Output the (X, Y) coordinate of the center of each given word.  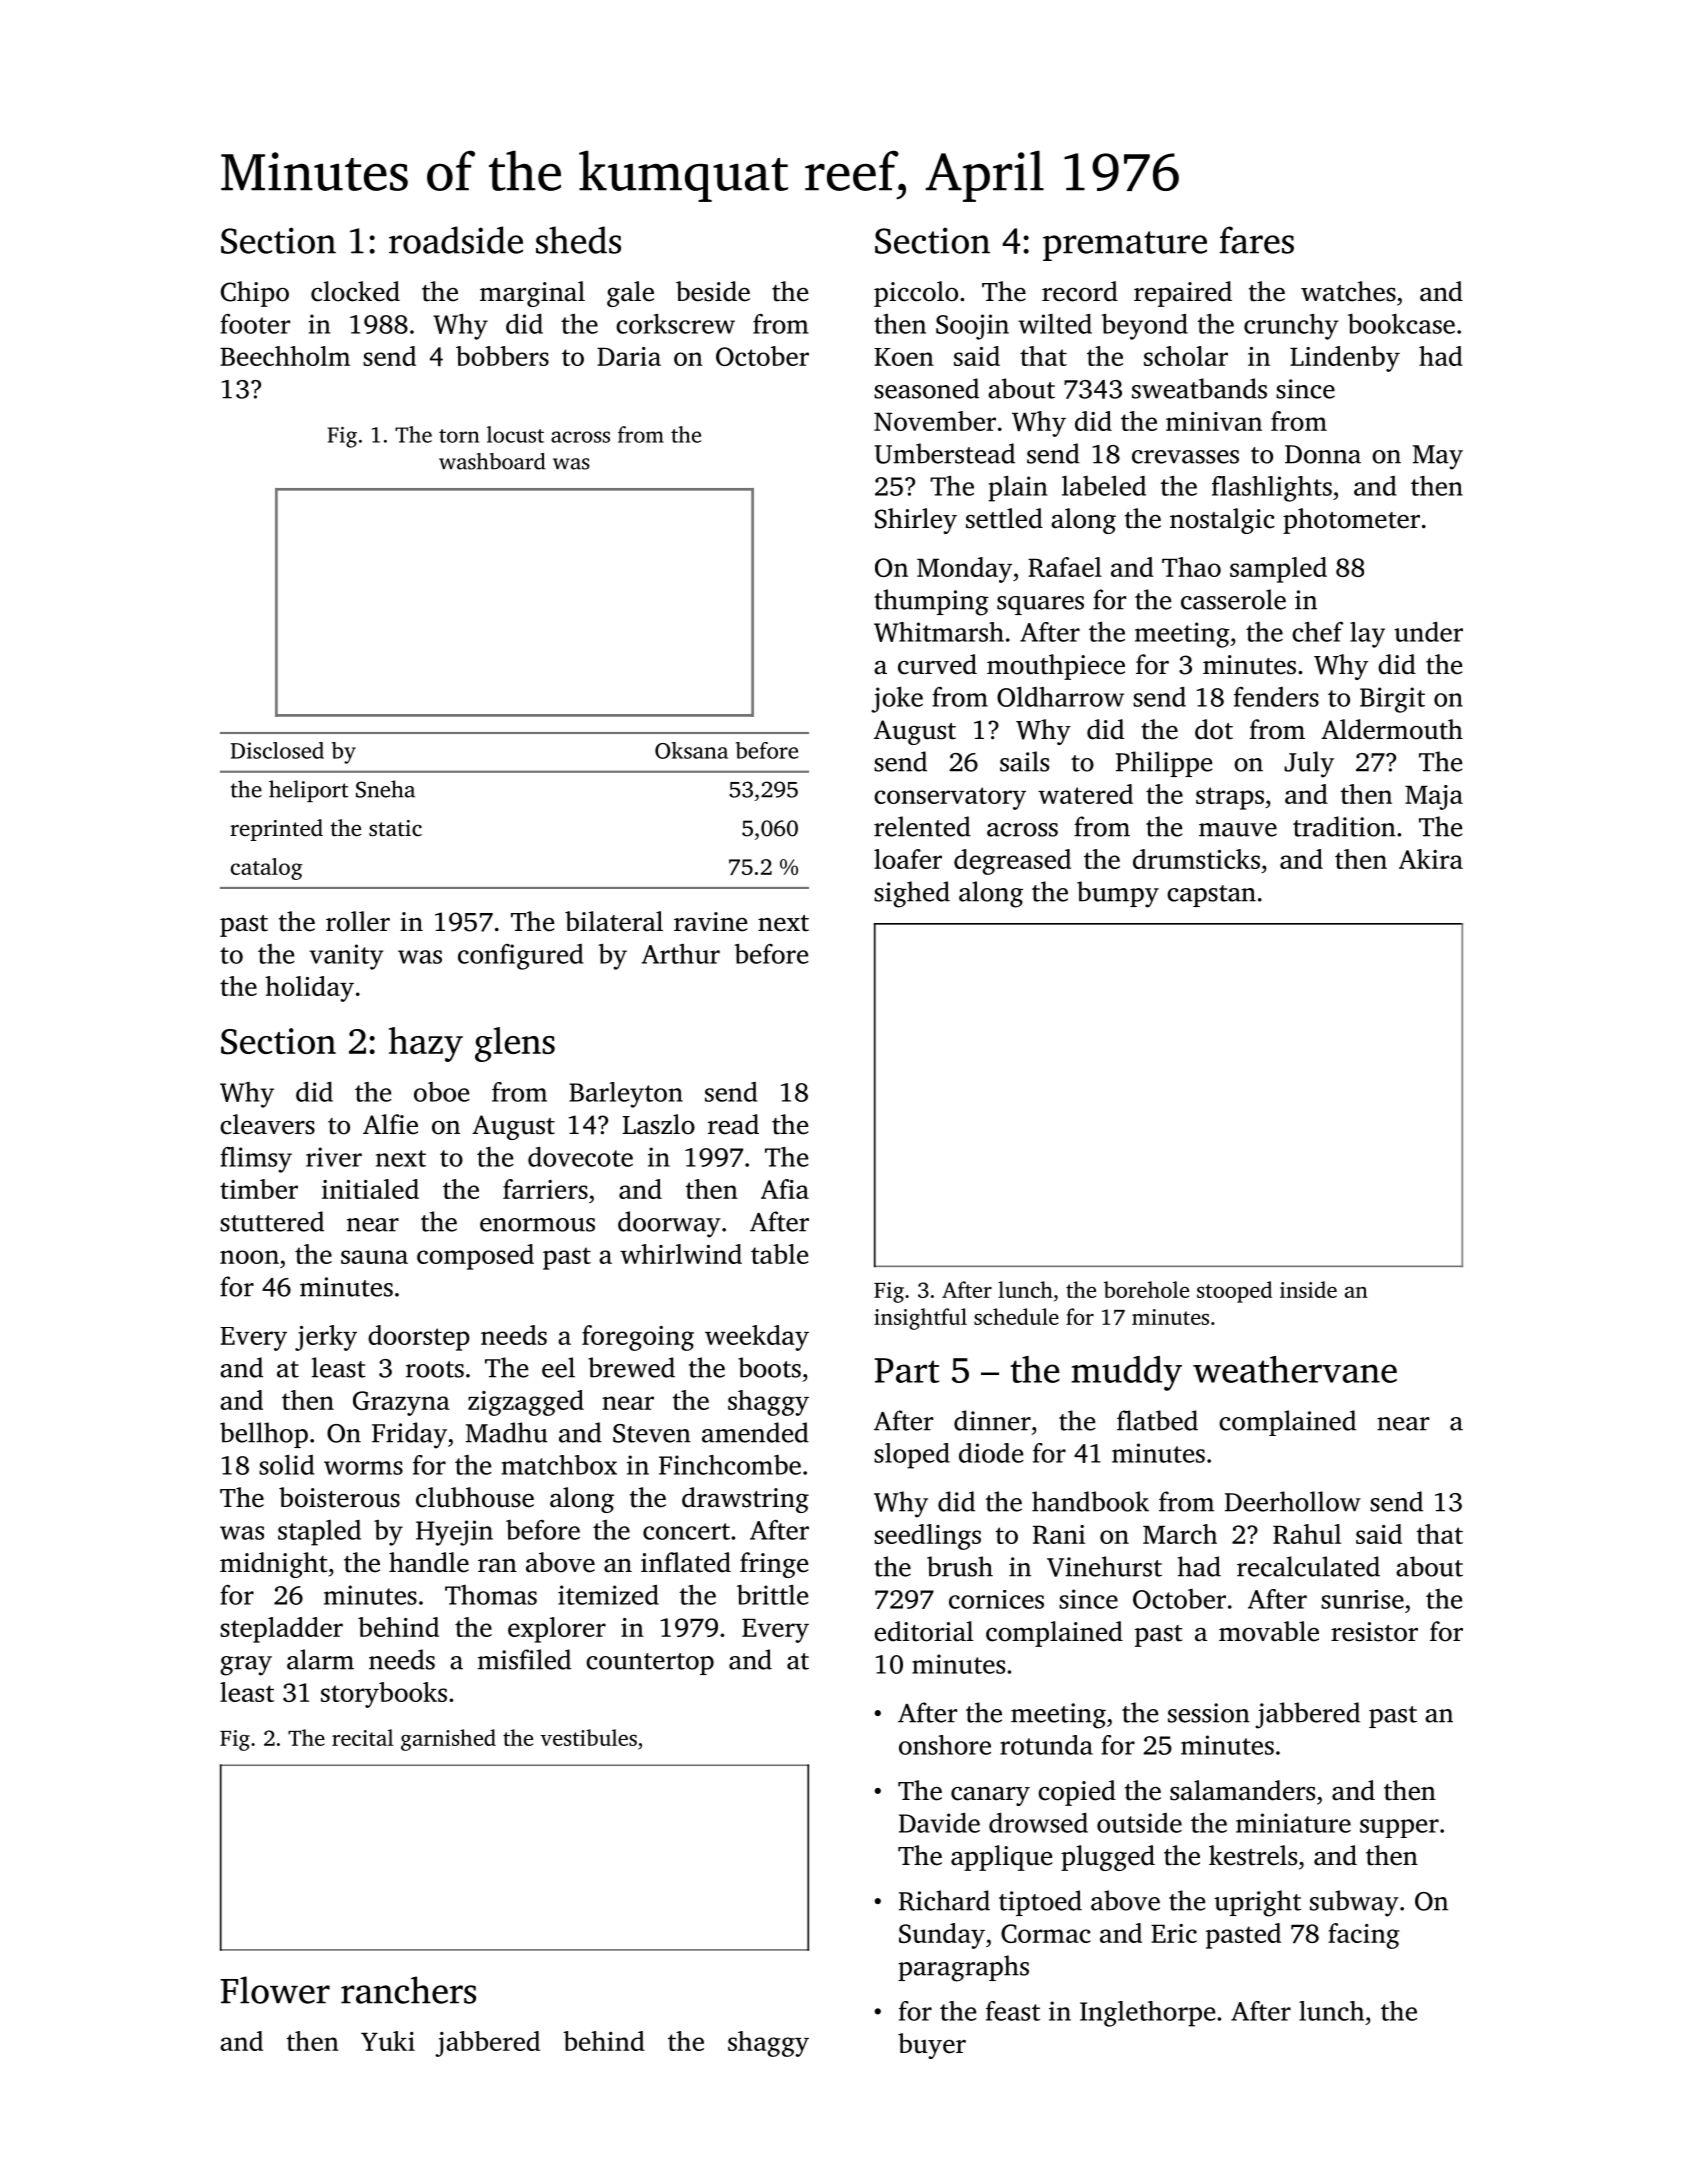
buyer (932, 2046)
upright (1257, 1903)
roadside (456, 240)
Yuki (388, 2041)
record (1080, 291)
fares (1257, 240)
